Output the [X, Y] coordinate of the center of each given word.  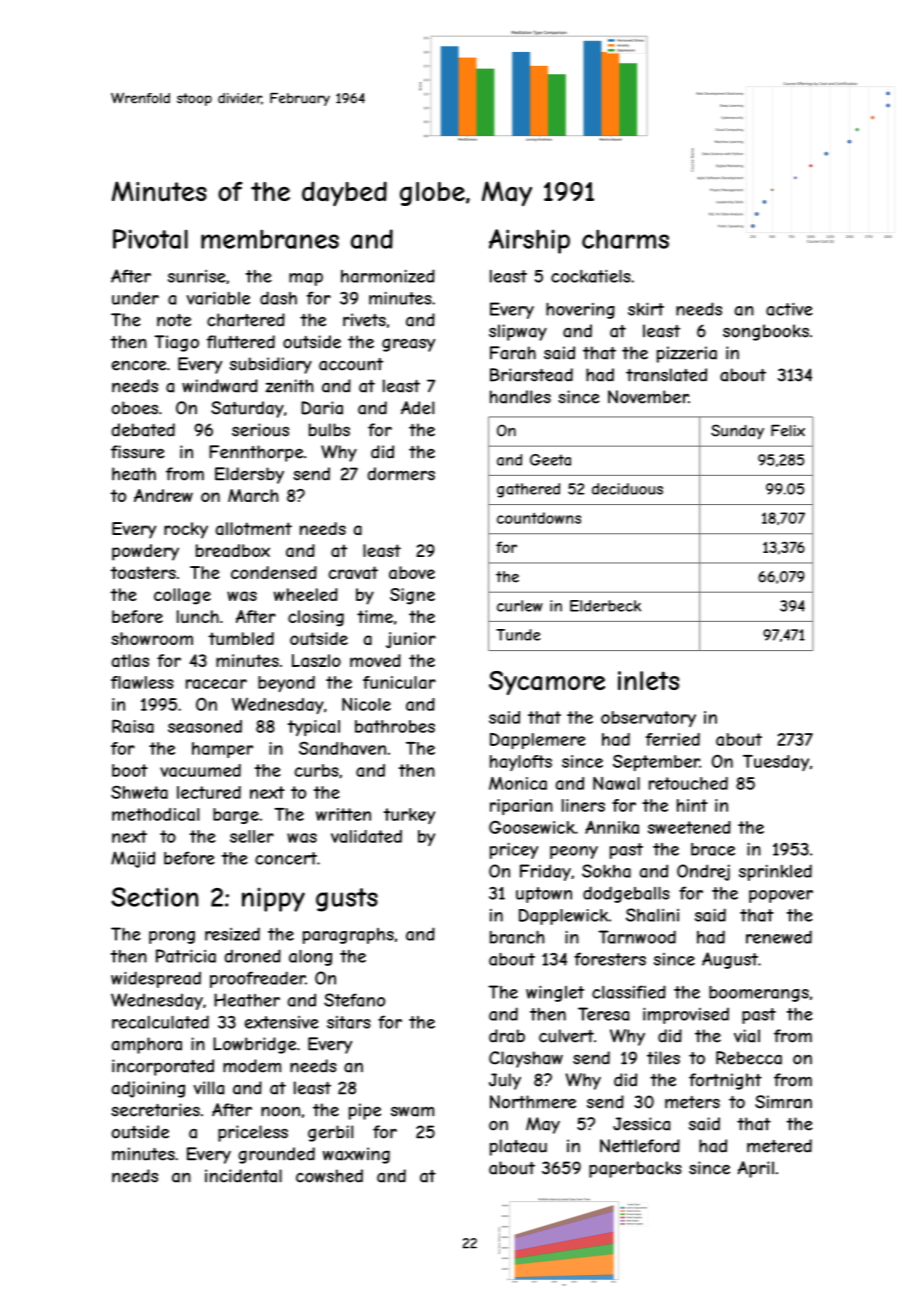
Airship [529, 241]
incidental [243, 1176]
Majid [133, 859]
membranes [270, 239]
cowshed [329, 1176]
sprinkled [775, 872]
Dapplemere [538, 741]
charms [625, 239]
